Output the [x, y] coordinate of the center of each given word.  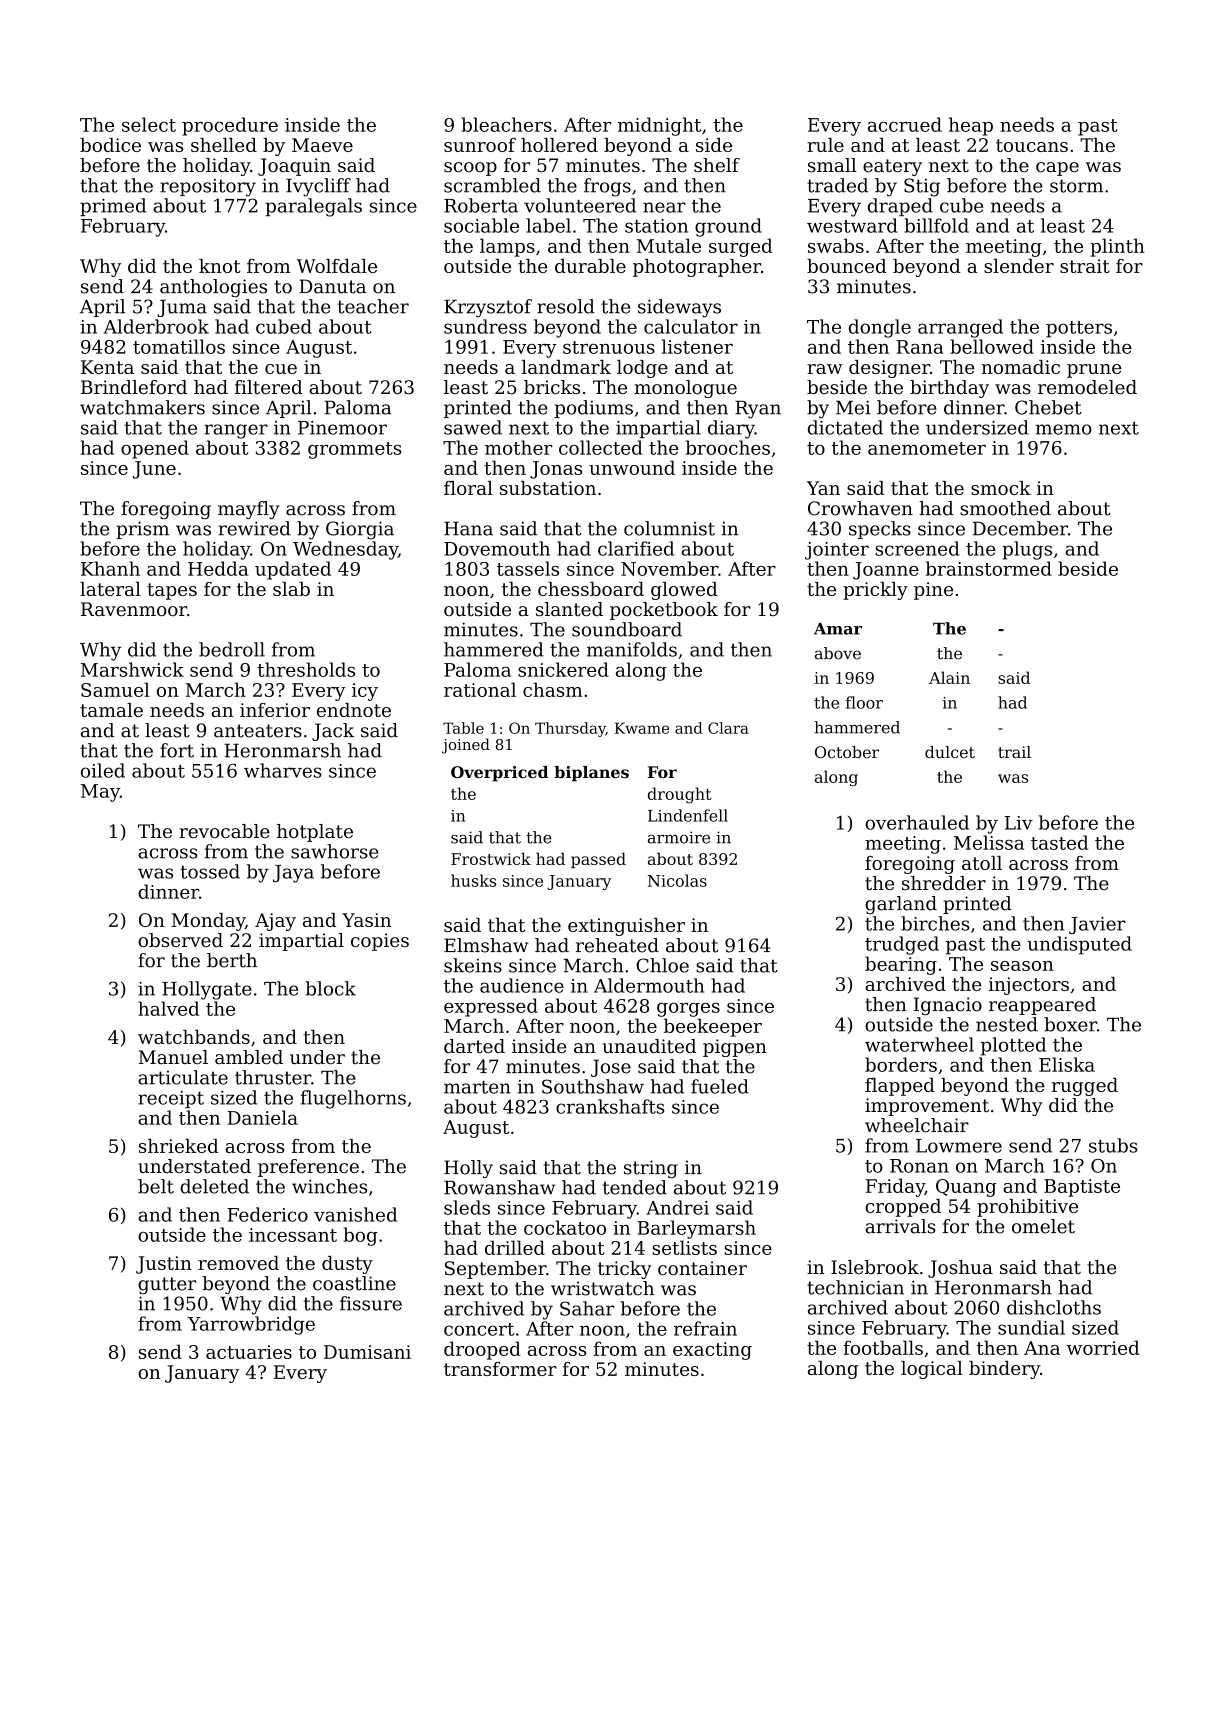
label [548, 225]
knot [220, 266]
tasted [1059, 842]
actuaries [249, 1352]
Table [463, 728]
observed [180, 940]
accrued [905, 124]
